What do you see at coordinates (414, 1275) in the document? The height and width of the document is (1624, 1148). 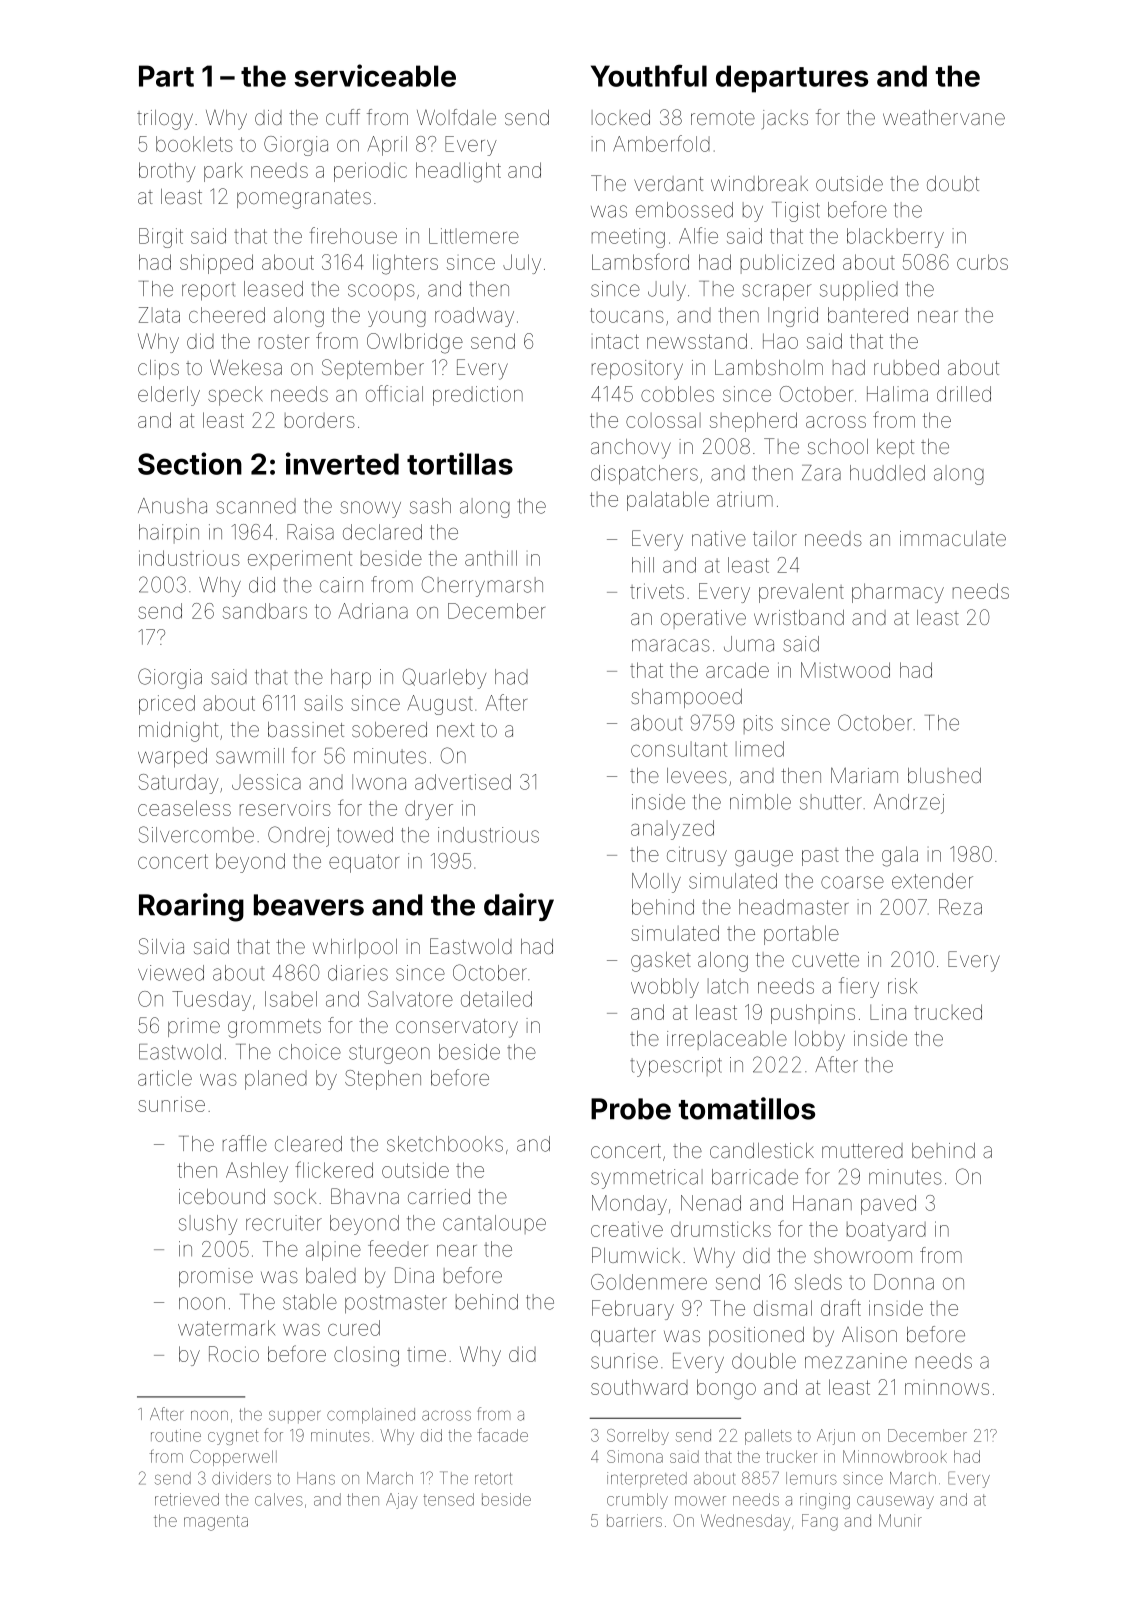 I see `Dina` at bounding box center [414, 1275].
